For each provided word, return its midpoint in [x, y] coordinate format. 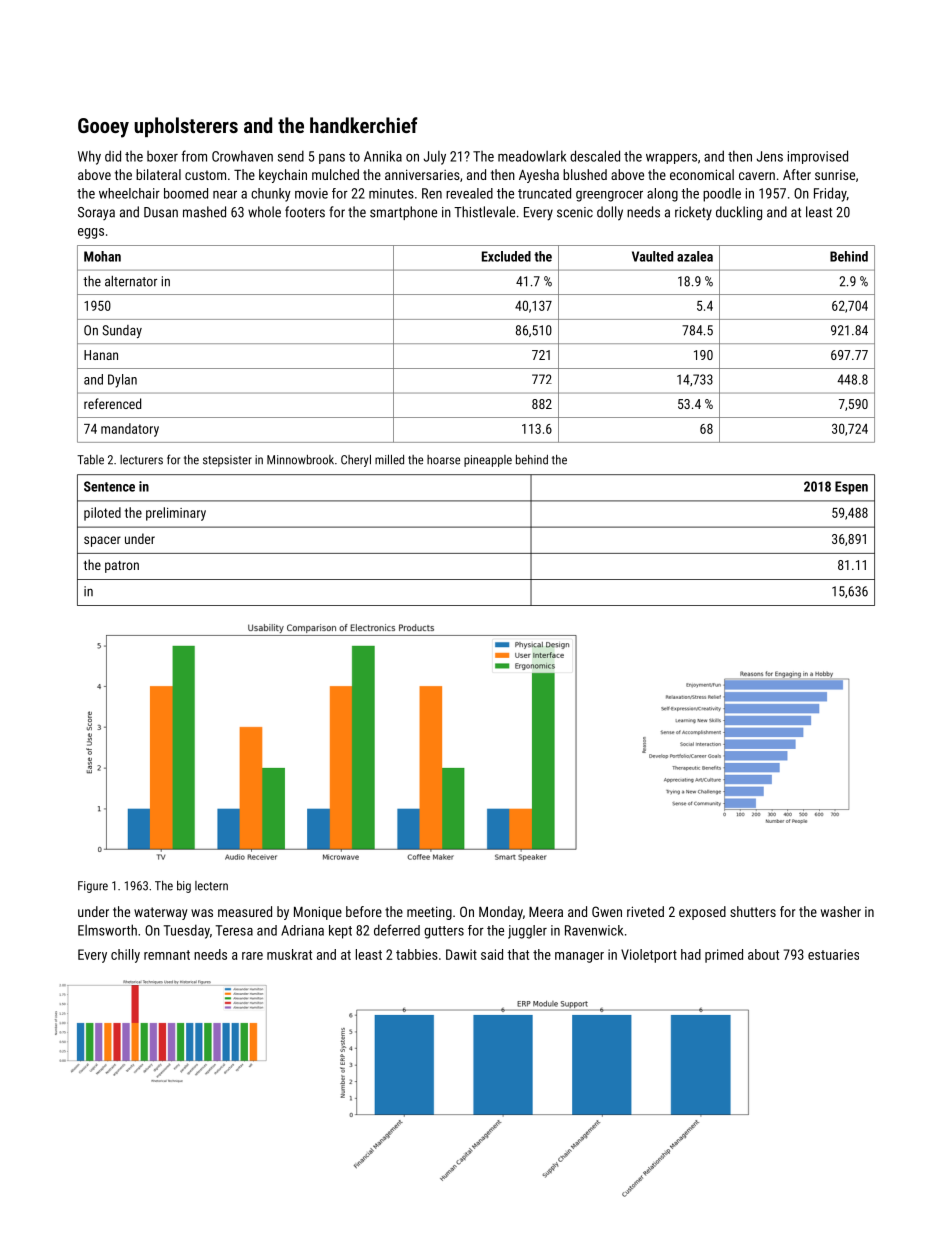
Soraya [96, 213]
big [184, 887]
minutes [391, 193]
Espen [851, 488]
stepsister [227, 461]
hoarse [443, 460]
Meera [546, 911]
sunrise [835, 175]
